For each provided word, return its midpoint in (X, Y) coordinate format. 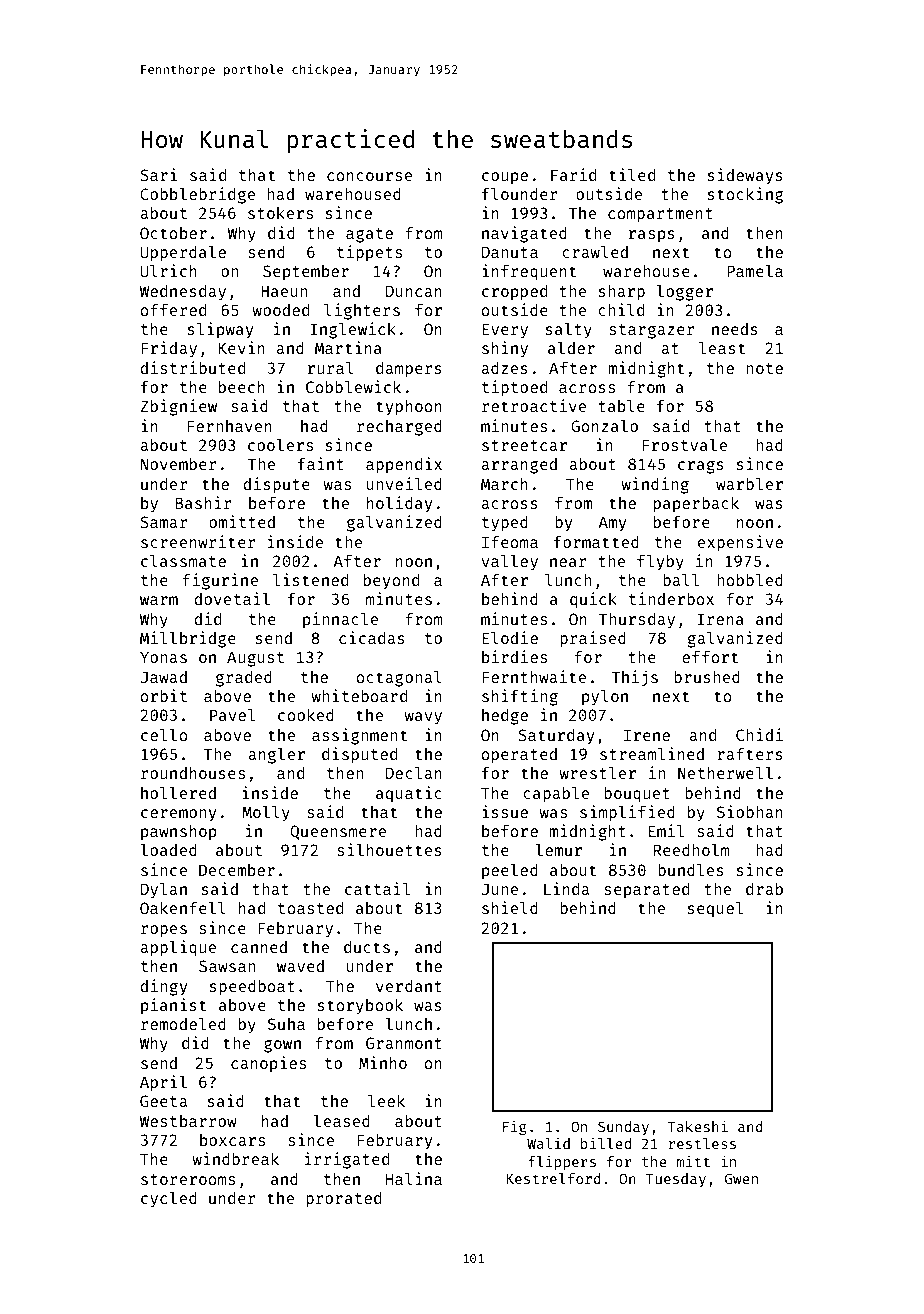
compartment (660, 215)
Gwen (741, 1178)
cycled (169, 1199)
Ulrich (168, 270)
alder (571, 347)
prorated (343, 1200)
